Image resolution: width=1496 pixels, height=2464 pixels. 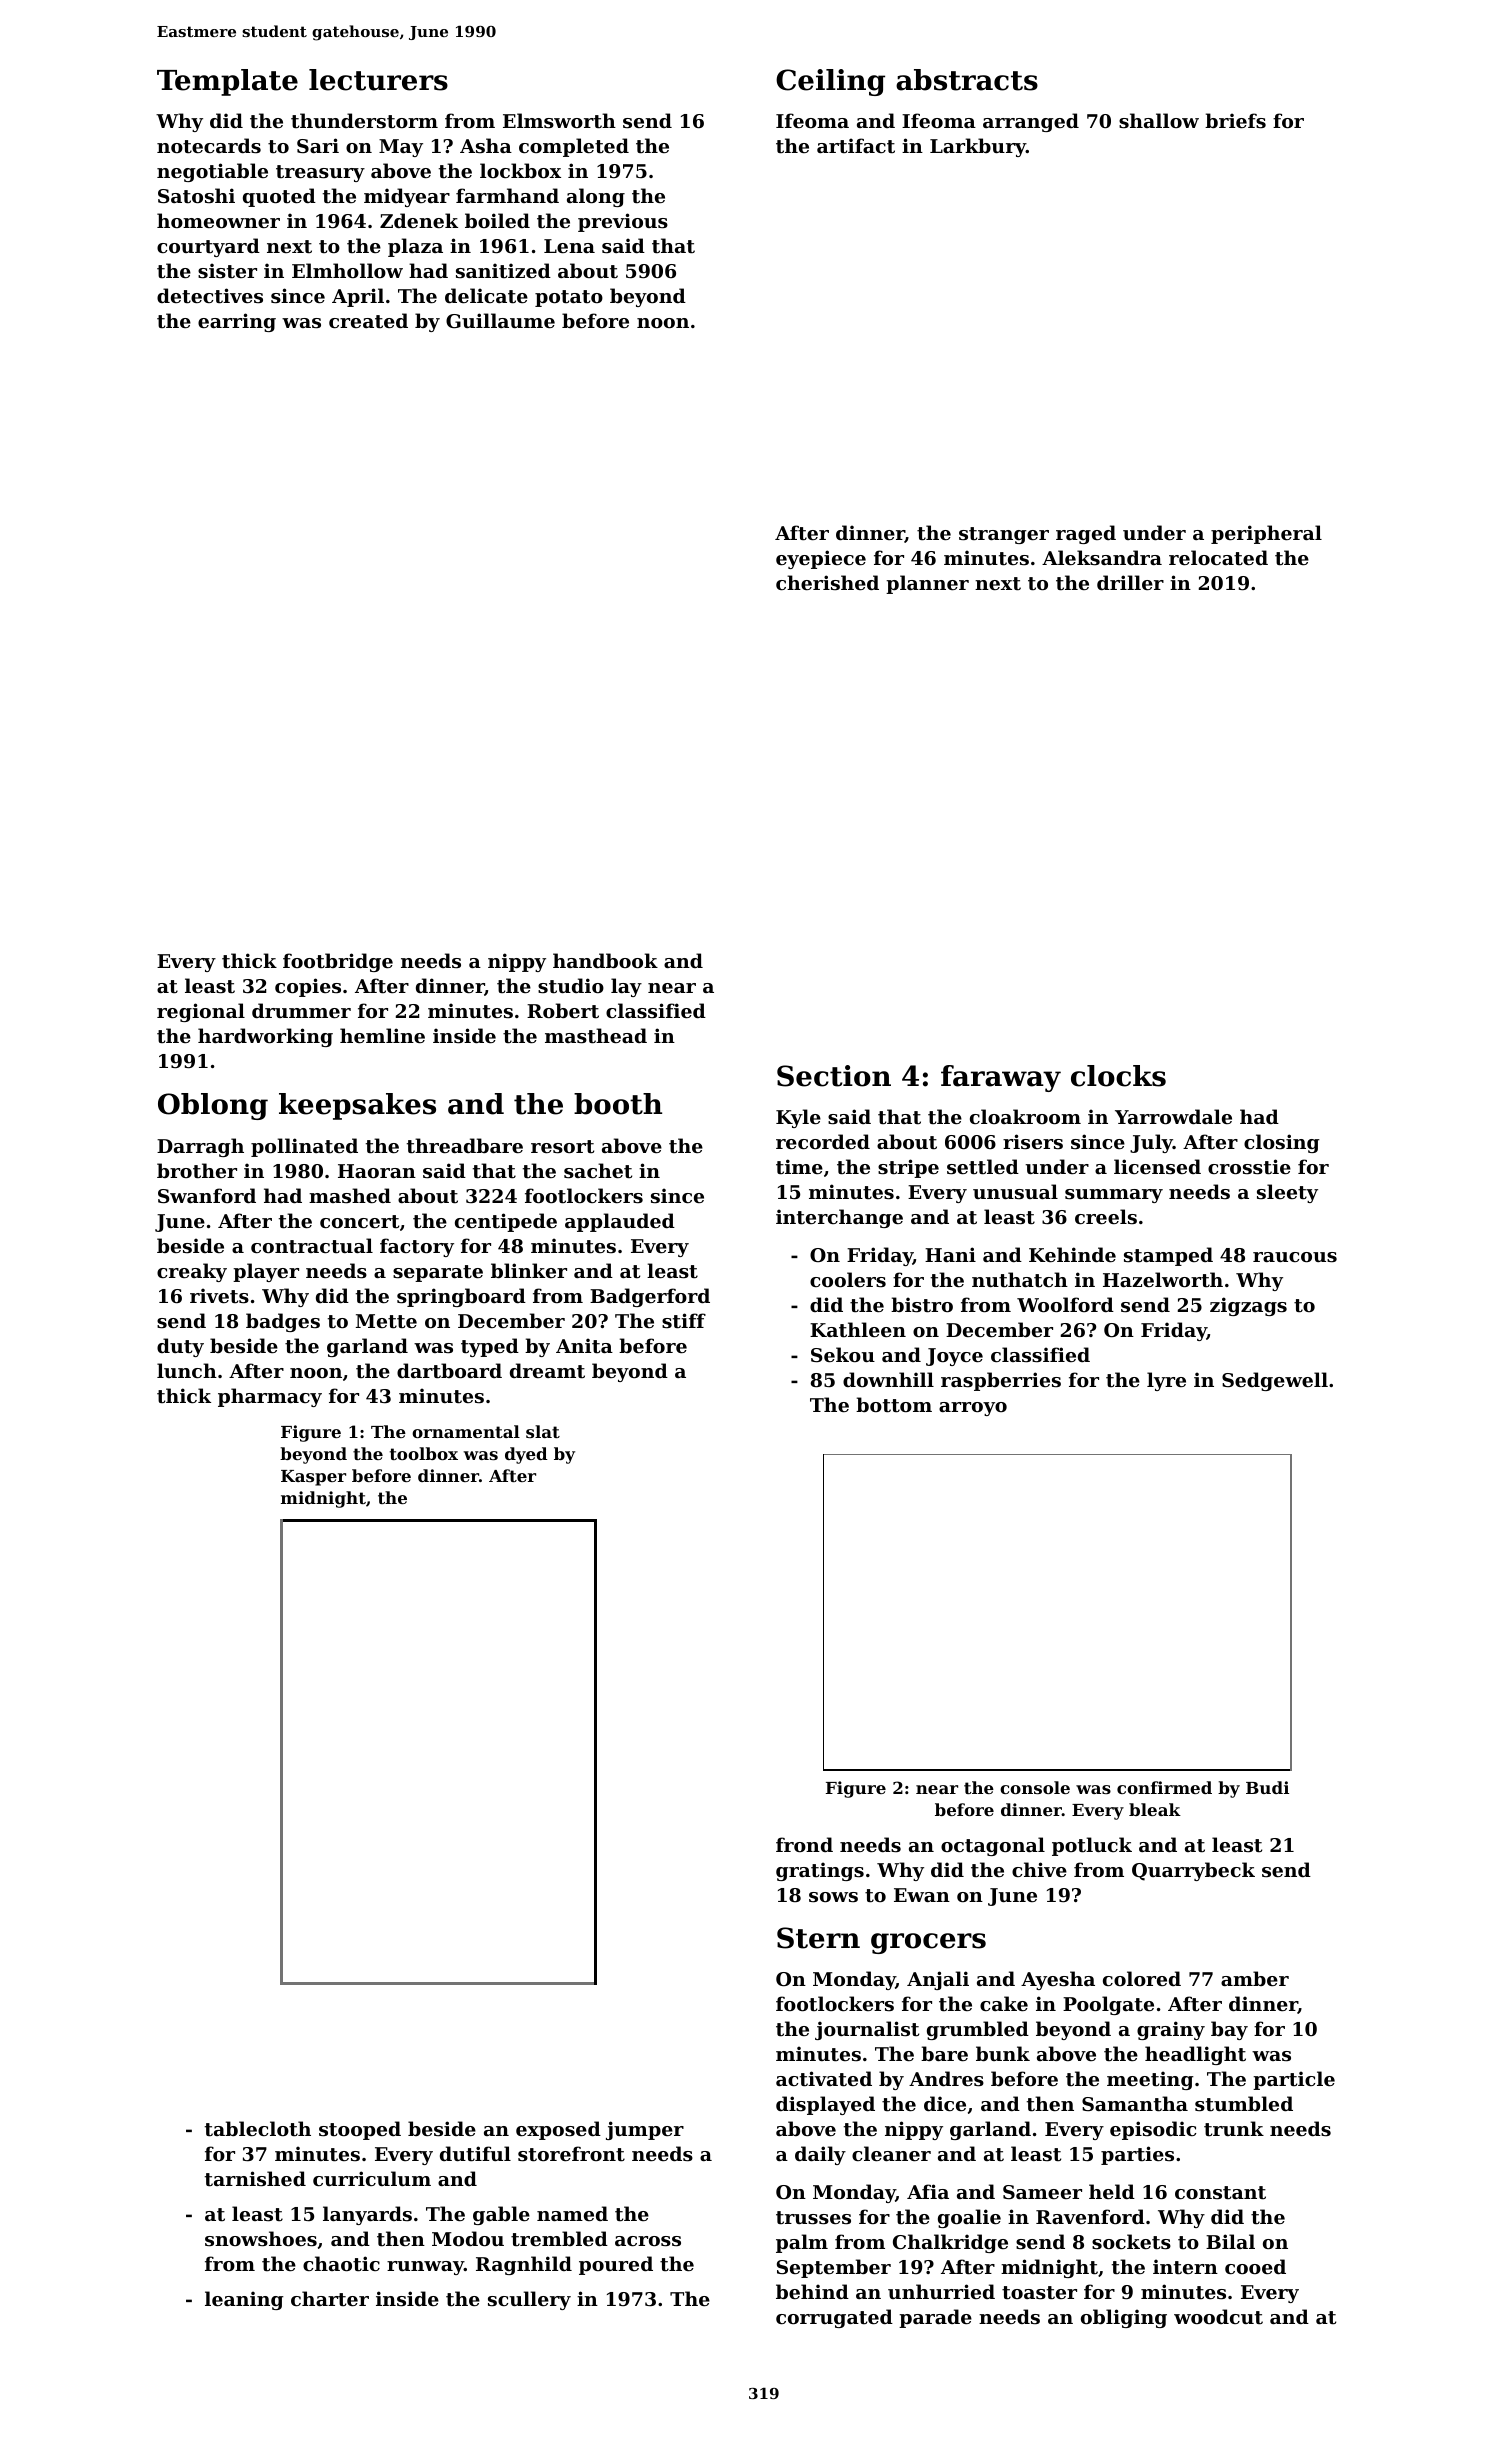 What do you see at coordinates (415, 247) in the page?
I see `plaza` at bounding box center [415, 247].
